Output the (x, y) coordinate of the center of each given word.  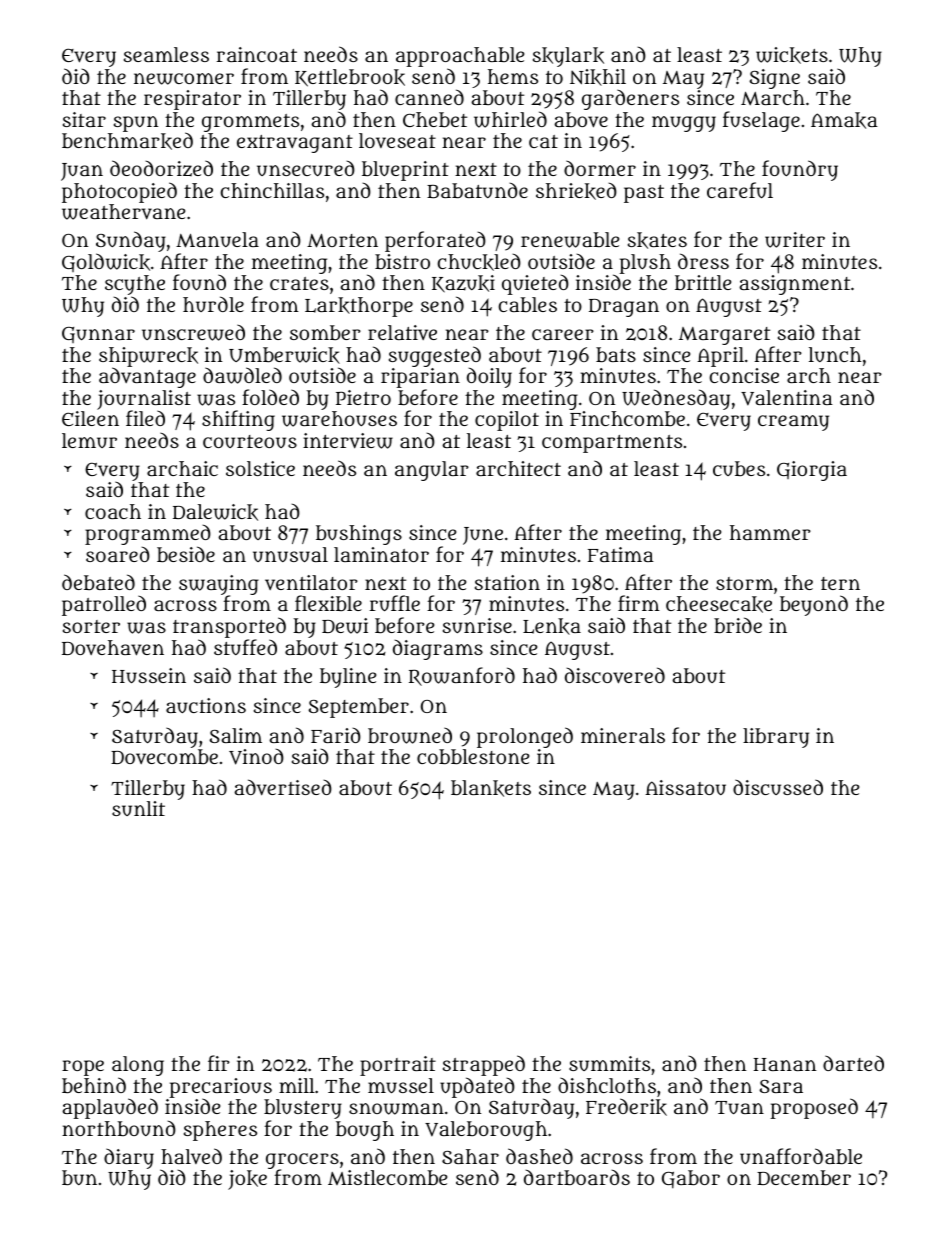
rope (83, 1068)
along (138, 1066)
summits (609, 1063)
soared (118, 554)
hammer (770, 532)
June (483, 536)
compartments (612, 444)
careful (740, 190)
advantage (147, 378)
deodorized (161, 168)
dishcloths (607, 1085)
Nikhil (598, 77)
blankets (491, 788)
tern (840, 583)
